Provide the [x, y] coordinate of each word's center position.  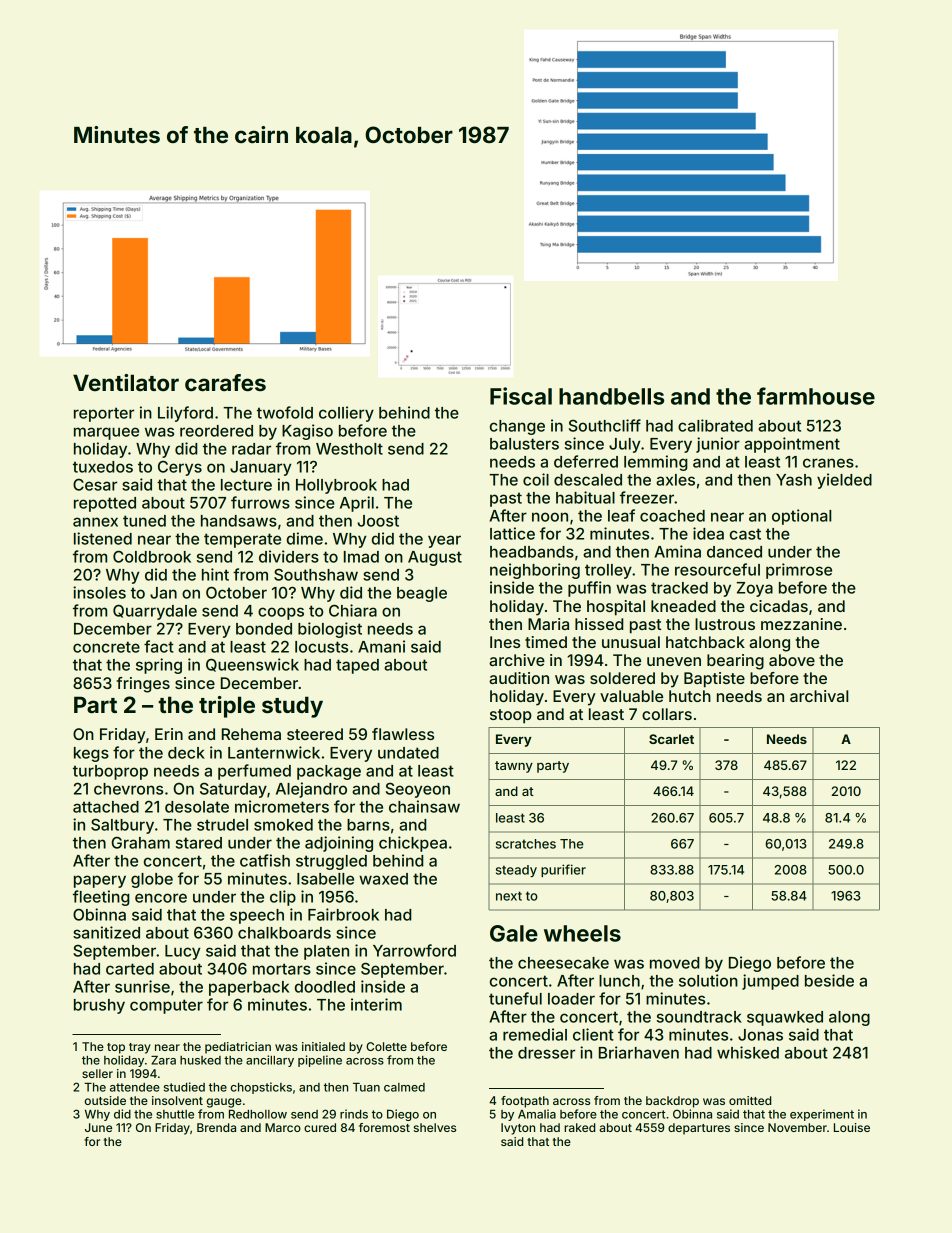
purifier [563, 870]
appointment [792, 445]
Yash [794, 480]
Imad [361, 557]
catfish [265, 860]
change [517, 427]
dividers [289, 556]
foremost [384, 1127]
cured [320, 1127]
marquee [106, 433]
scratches [526, 844]
